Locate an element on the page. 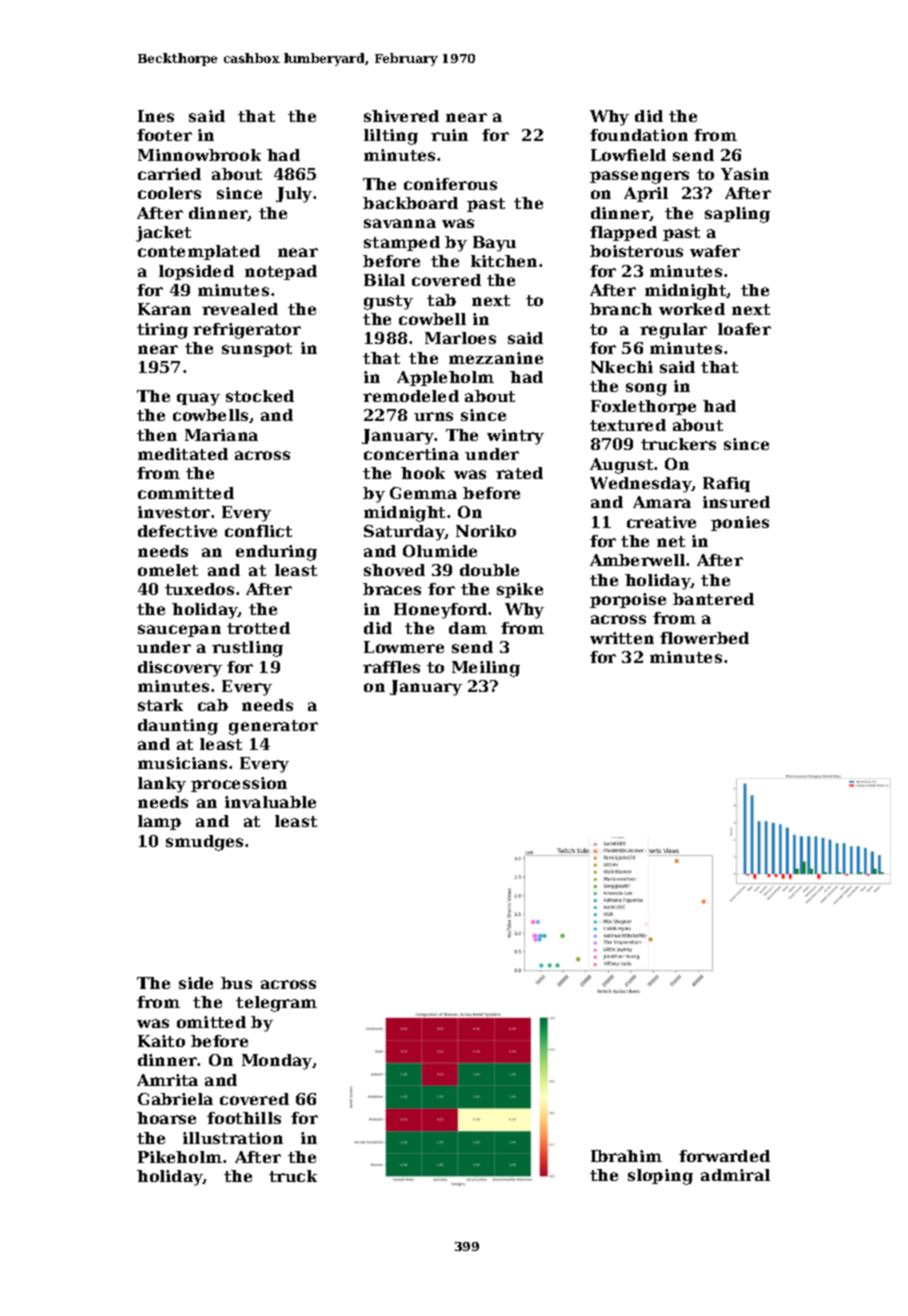 The width and height of the document is (908, 1316). invaluable is located at coordinates (270, 802).
